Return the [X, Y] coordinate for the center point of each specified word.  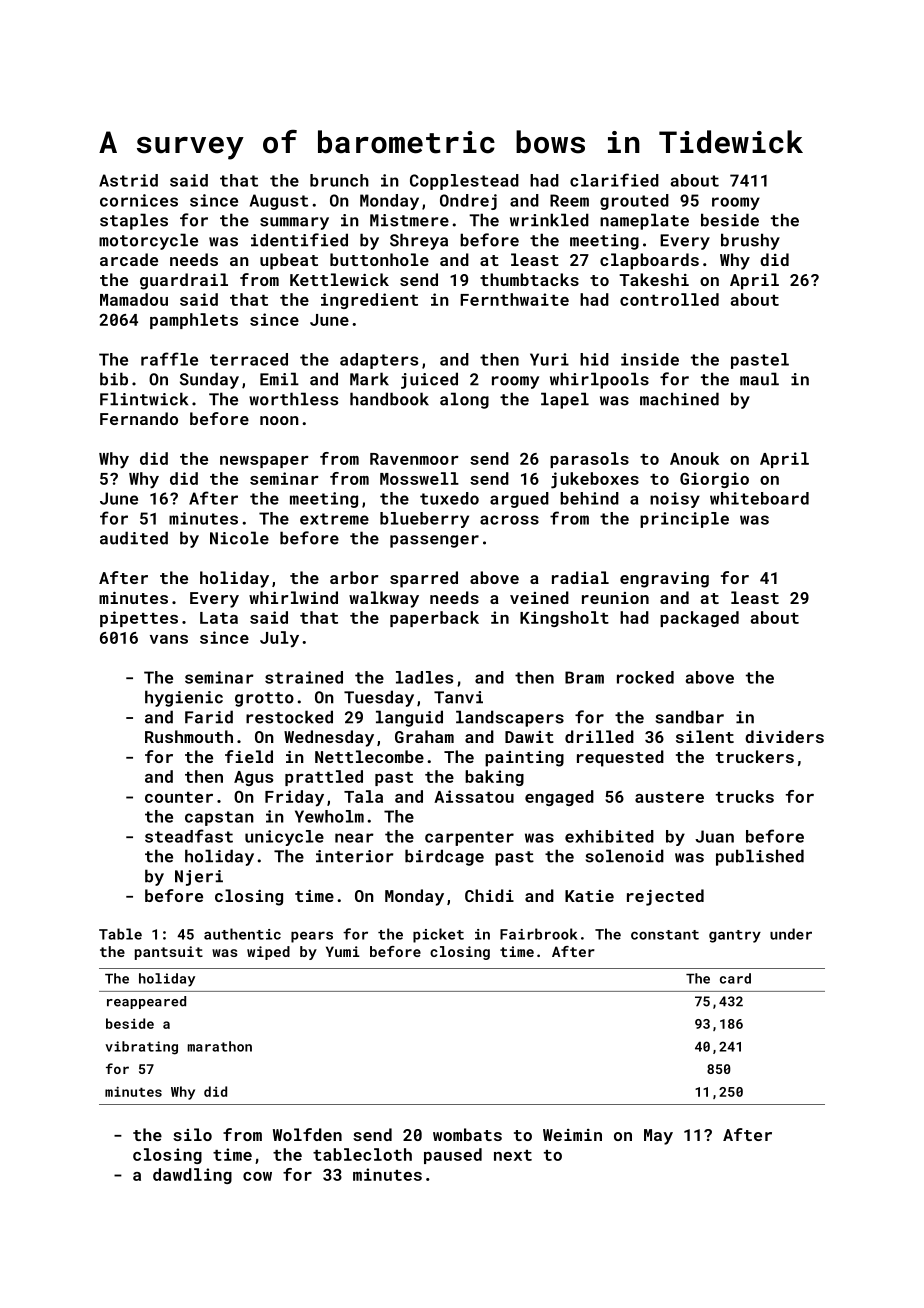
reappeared [146, 1002]
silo [192, 1134]
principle [684, 520]
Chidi [489, 895]
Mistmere [409, 220]
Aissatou [474, 796]
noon [279, 420]
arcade [129, 259]
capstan [219, 818]
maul [759, 379]
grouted [634, 202]
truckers [755, 756]
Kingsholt [564, 619]
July [279, 639]
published [760, 857]
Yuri [549, 359]
